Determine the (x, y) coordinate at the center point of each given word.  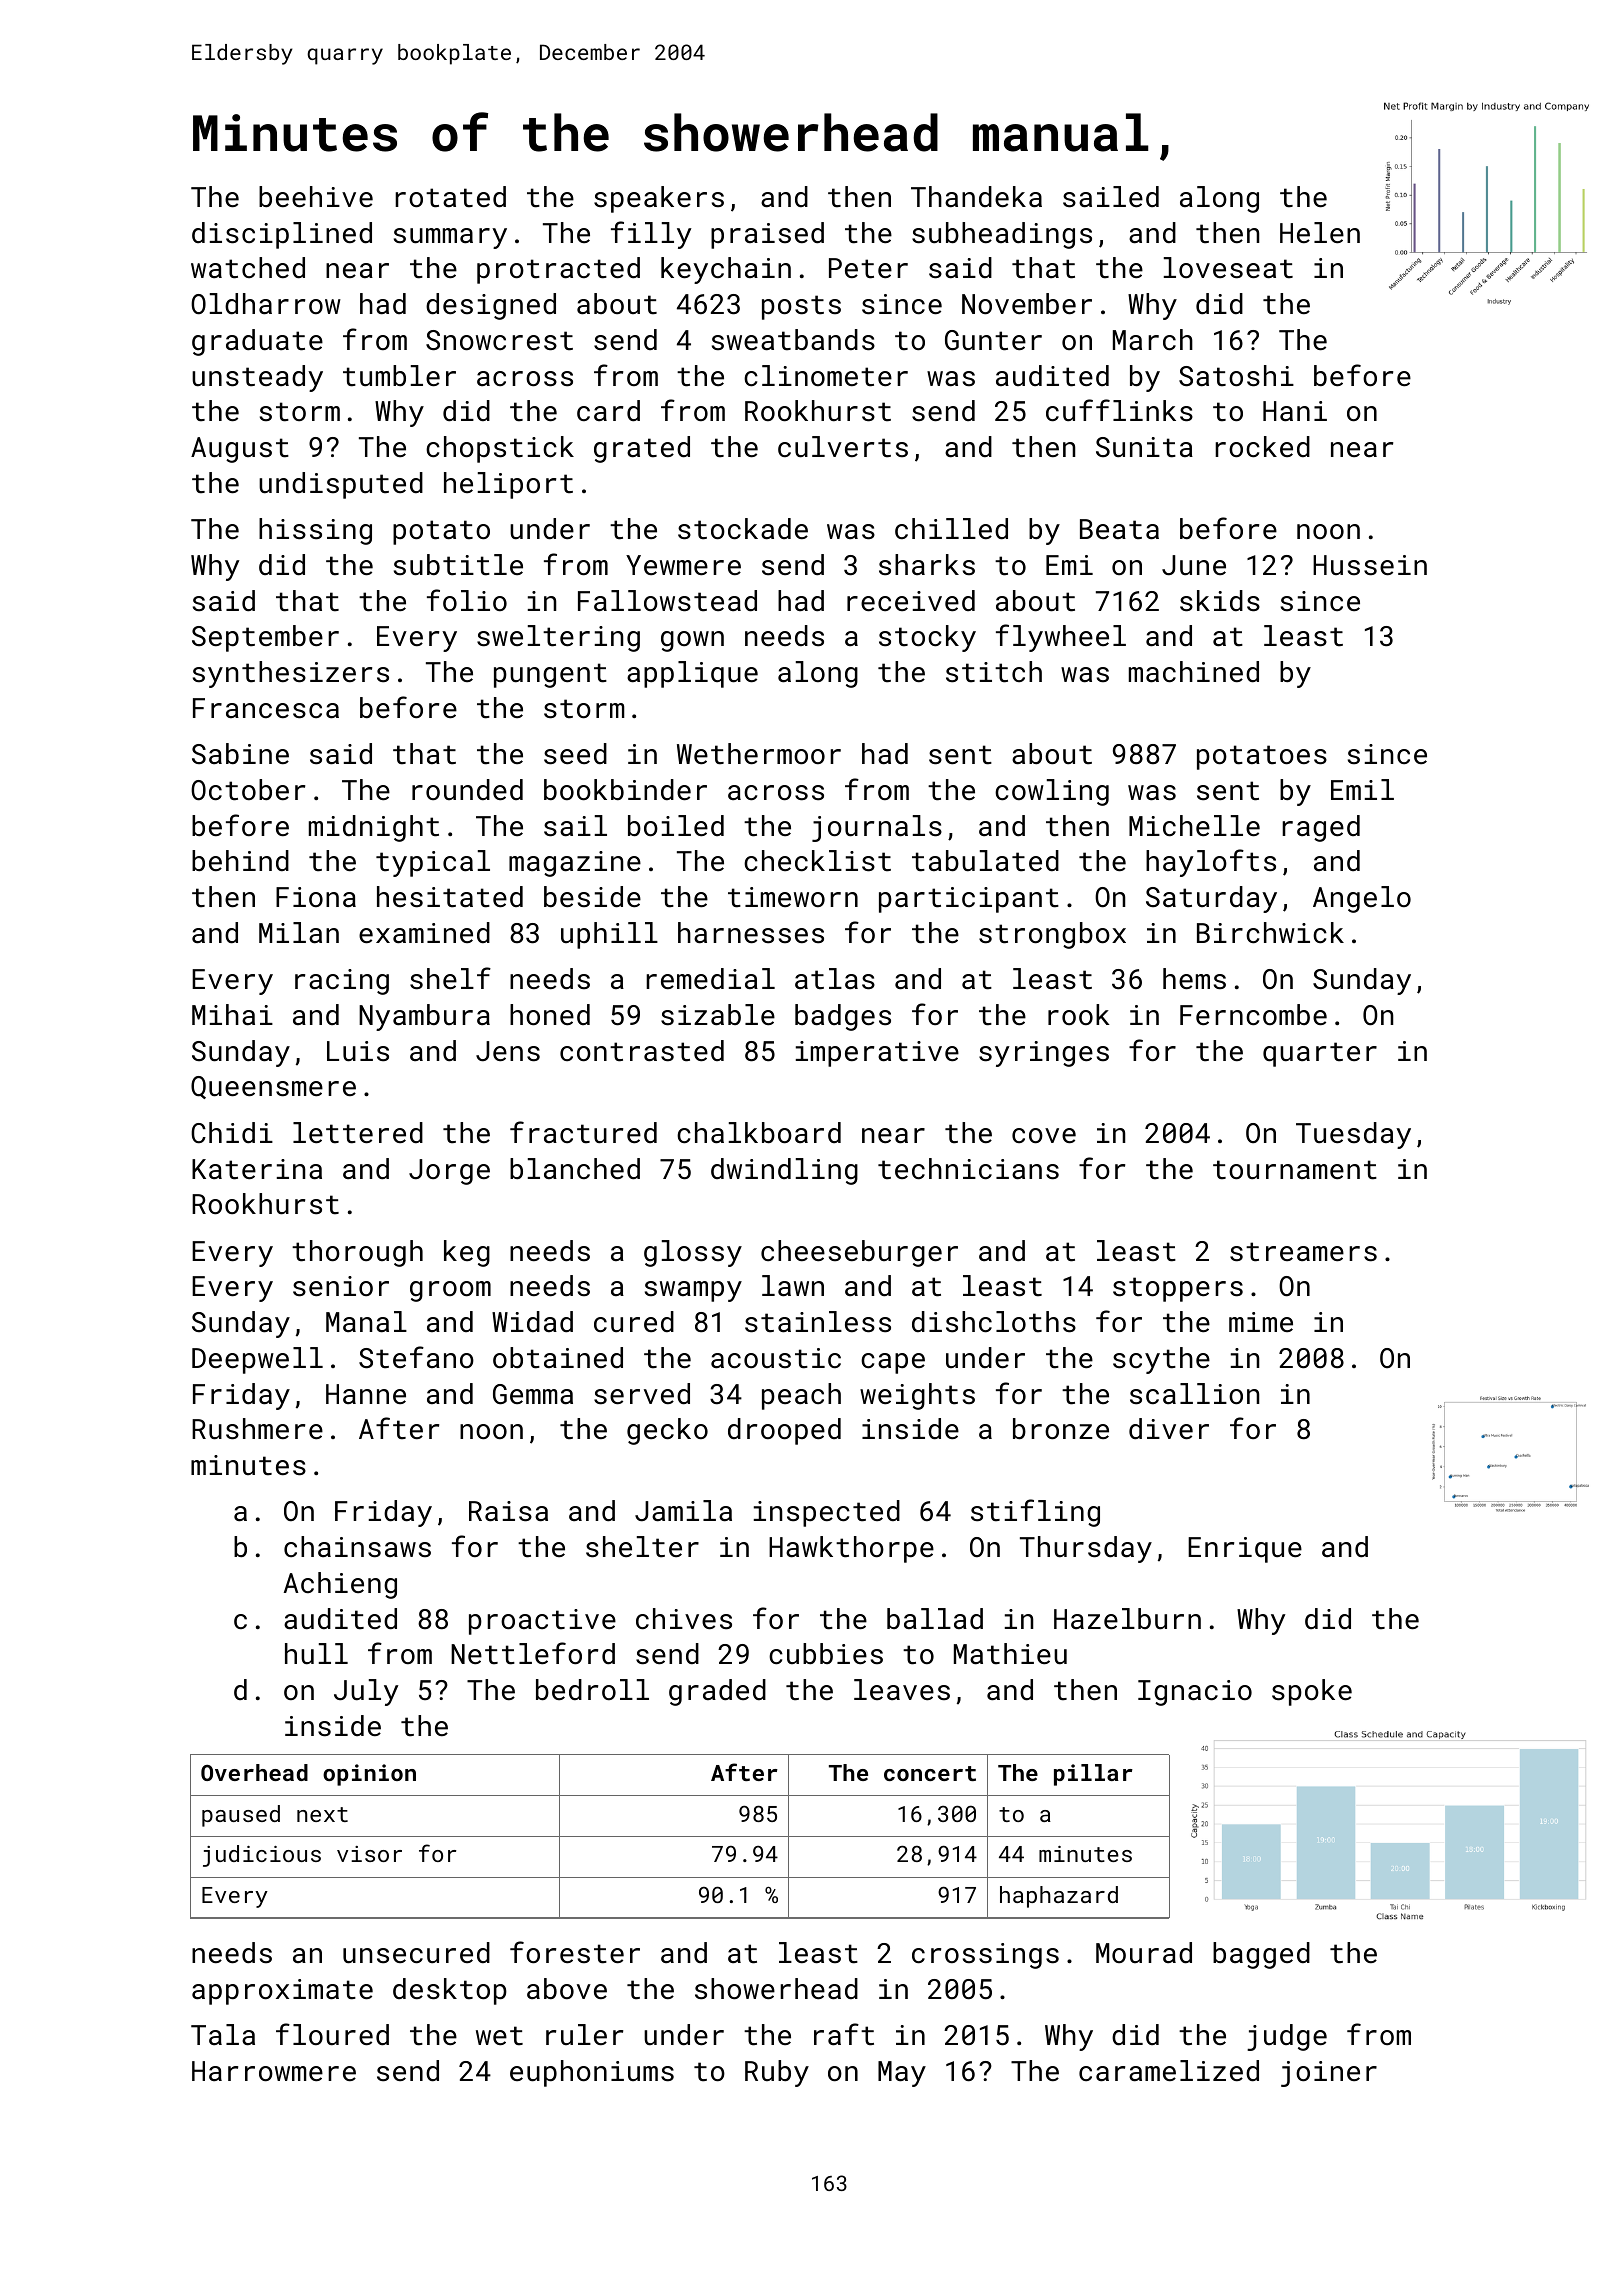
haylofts (1211, 863)
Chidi (232, 1133)
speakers (659, 199)
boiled (676, 826)
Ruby (777, 2073)
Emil (1362, 789)
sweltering (558, 638)
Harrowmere (274, 2071)
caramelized (1169, 2071)
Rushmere (257, 1429)
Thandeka (976, 197)
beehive (316, 197)
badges (843, 1017)
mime (1261, 1322)
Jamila (683, 1511)
